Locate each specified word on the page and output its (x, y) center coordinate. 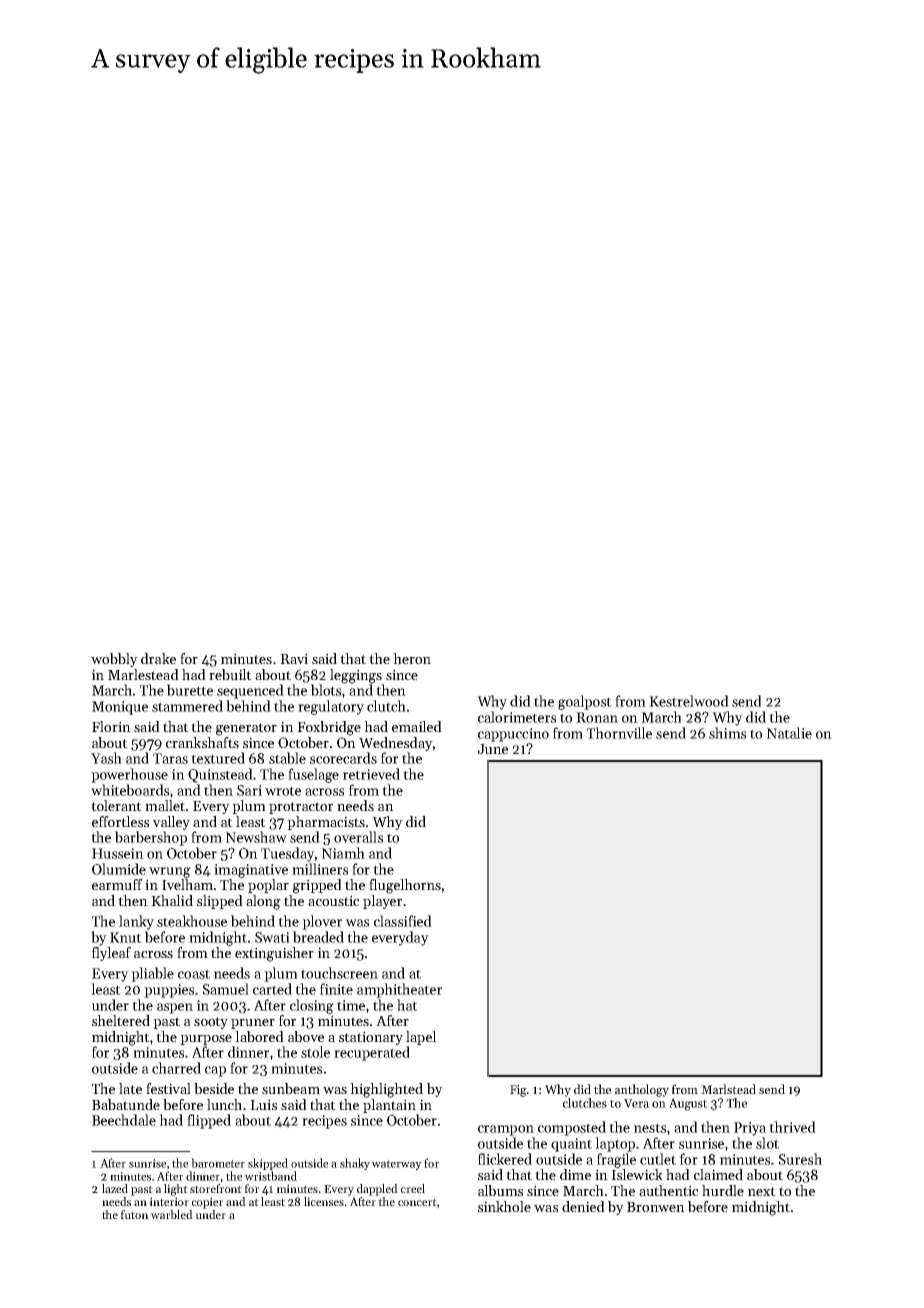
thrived (792, 1127)
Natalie (789, 733)
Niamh (343, 853)
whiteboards (130, 790)
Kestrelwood (689, 701)
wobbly (114, 660)
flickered (505, 1159)
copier (207, 1203)
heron (412, 658)
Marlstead (728, 1089)
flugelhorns (405, 886)
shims (727, 733)
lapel (421, 1038)
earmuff (117, 884)
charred (176, 1068)
